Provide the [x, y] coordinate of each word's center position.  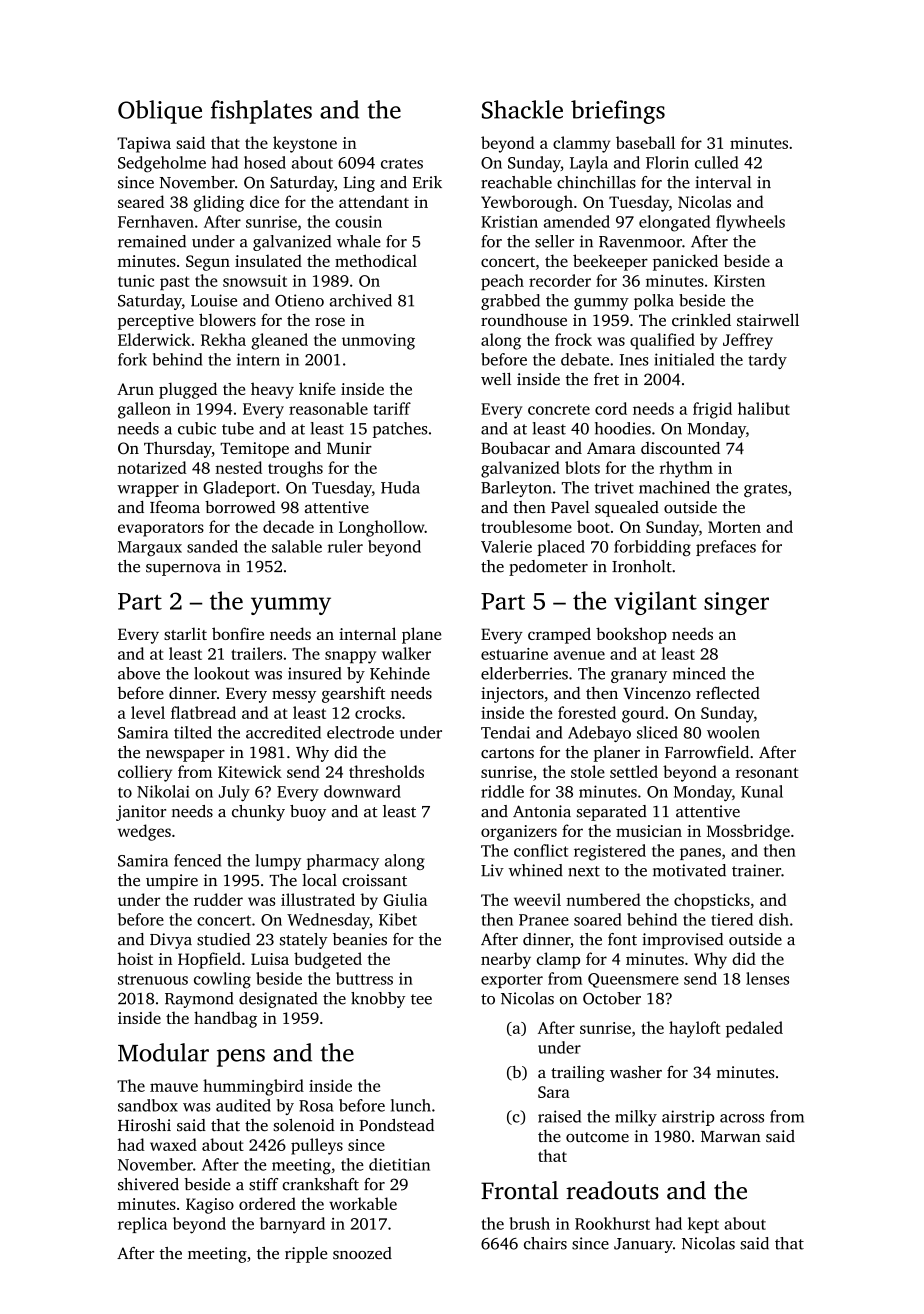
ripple [306, 1255]
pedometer [548, 568]
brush [529, 1223]
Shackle [522, 109]
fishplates [261, 112]
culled [716, 162]
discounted [680, 447]
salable [297, 546]
